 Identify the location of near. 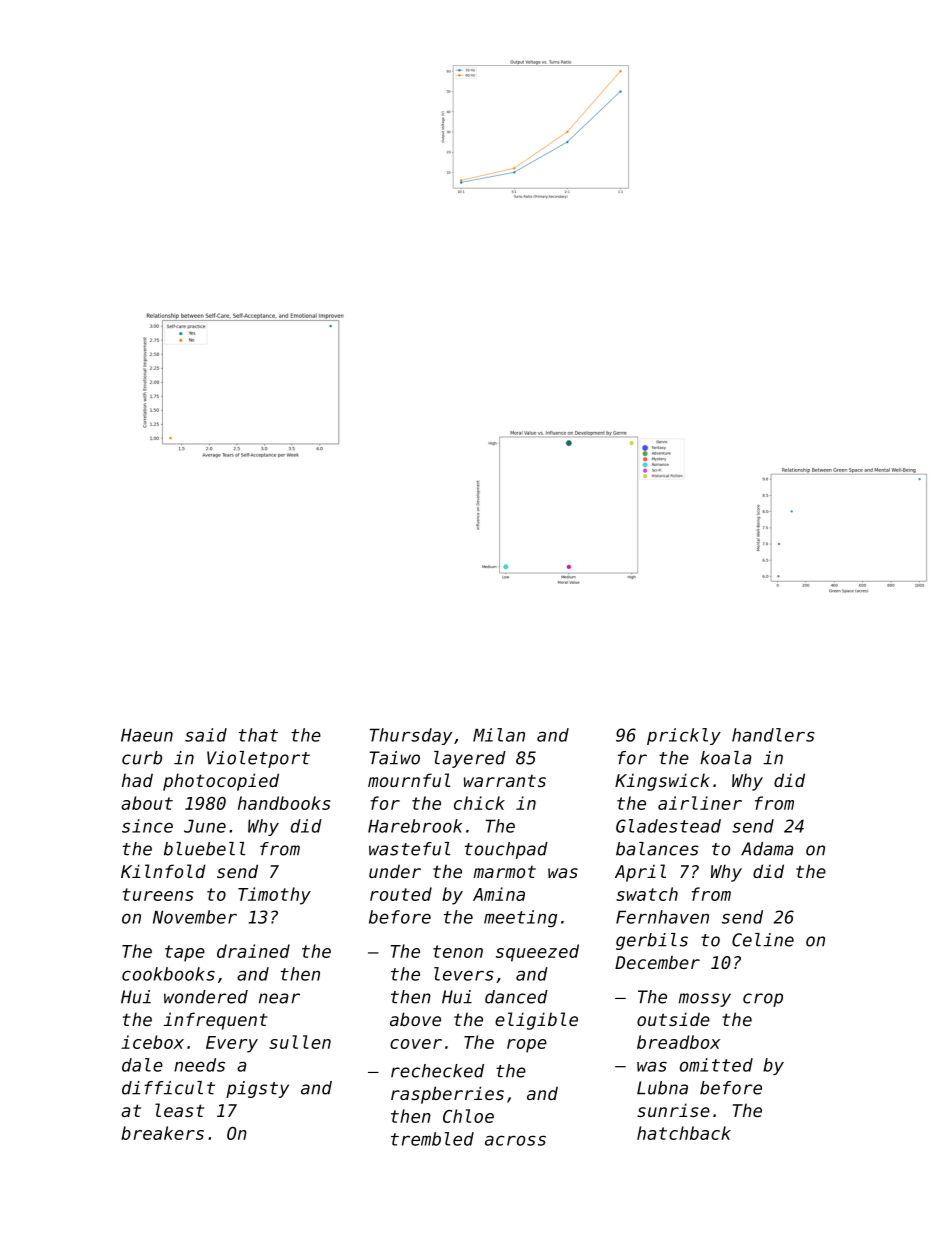
(279, 998).
